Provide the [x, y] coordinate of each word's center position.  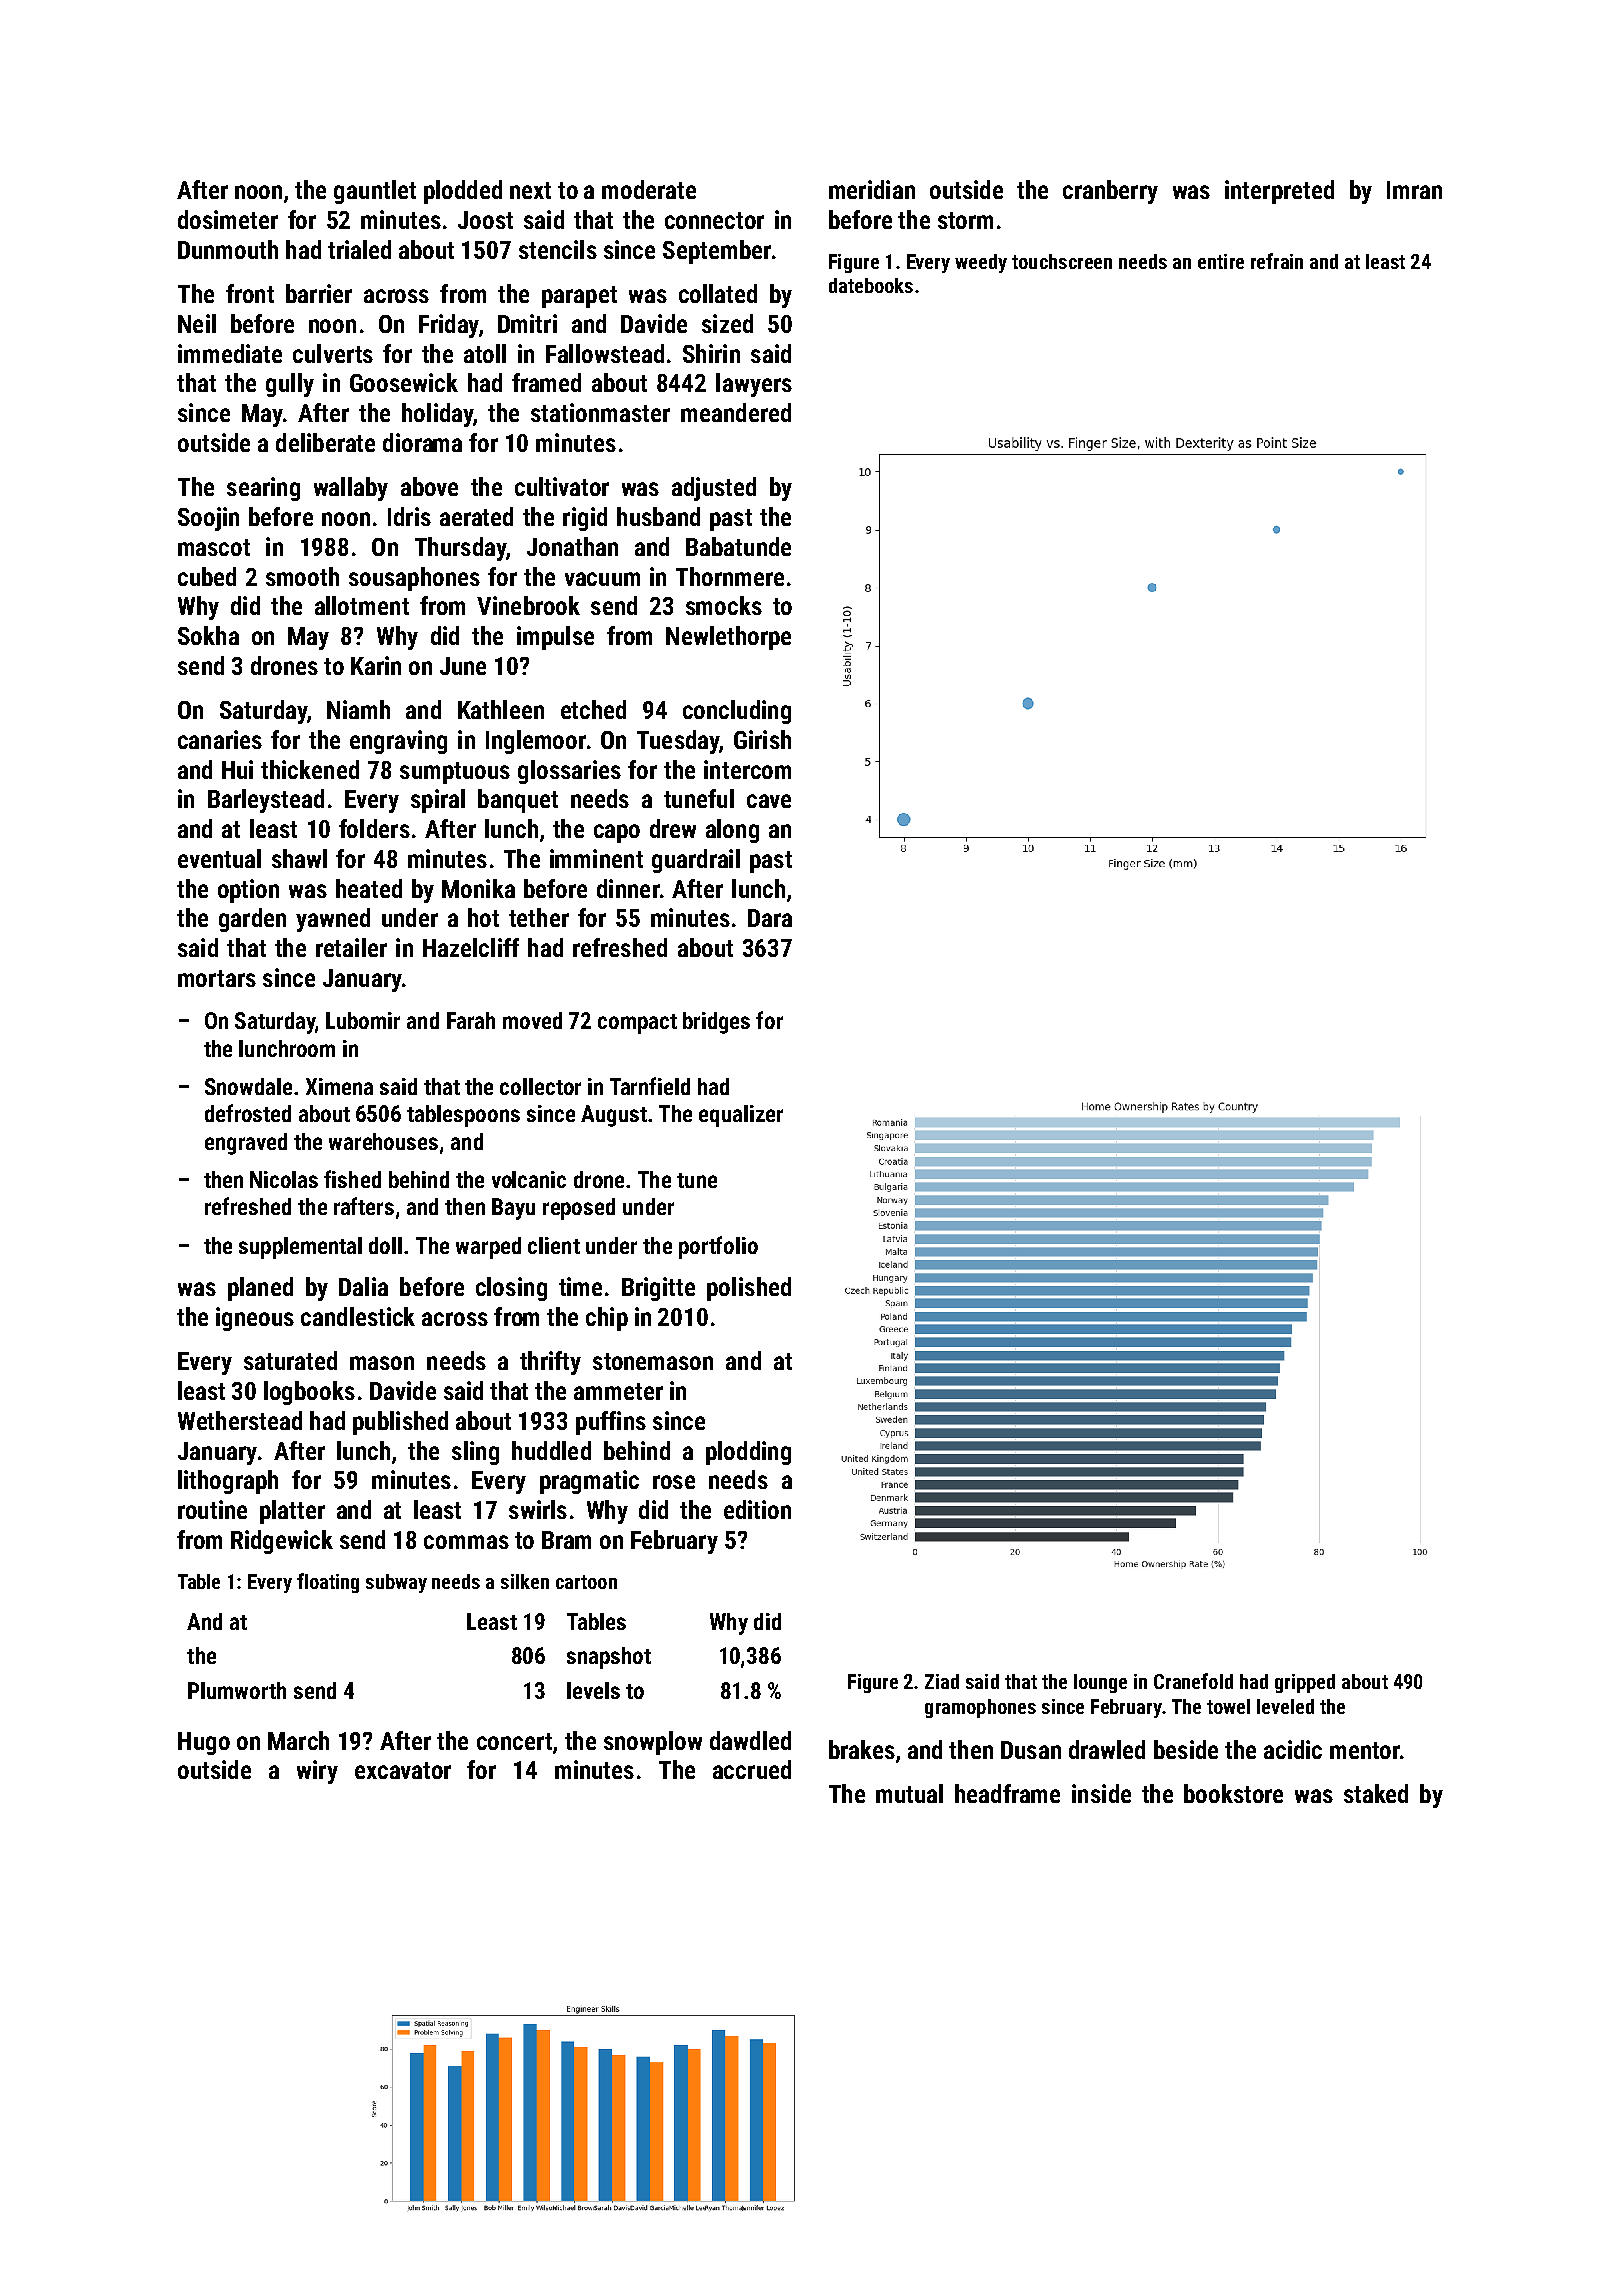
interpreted [1279, 192]
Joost [485, 220]
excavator [403, 1770]
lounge [1100, 1683]
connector [714, 220]
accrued [752, 1769]
